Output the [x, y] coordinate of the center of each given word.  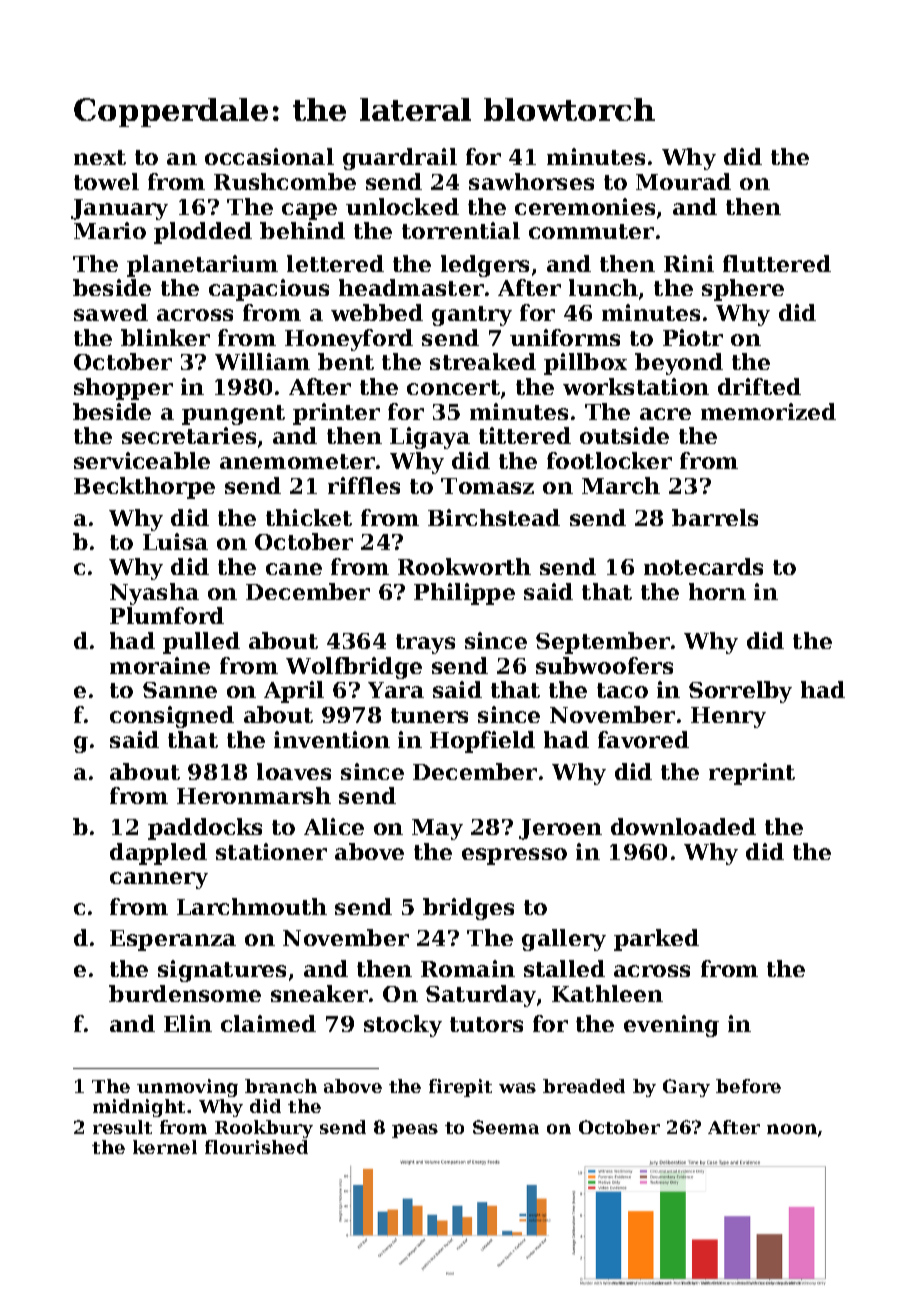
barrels [715, 517]
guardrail [400, 159]
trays [425, 644]
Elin [188, 1023]
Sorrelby [740, 692]
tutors [486, 1024]
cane [294, 569]
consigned [172, 717]
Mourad [683, 181]
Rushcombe [285, 181]
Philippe [464, 594]
